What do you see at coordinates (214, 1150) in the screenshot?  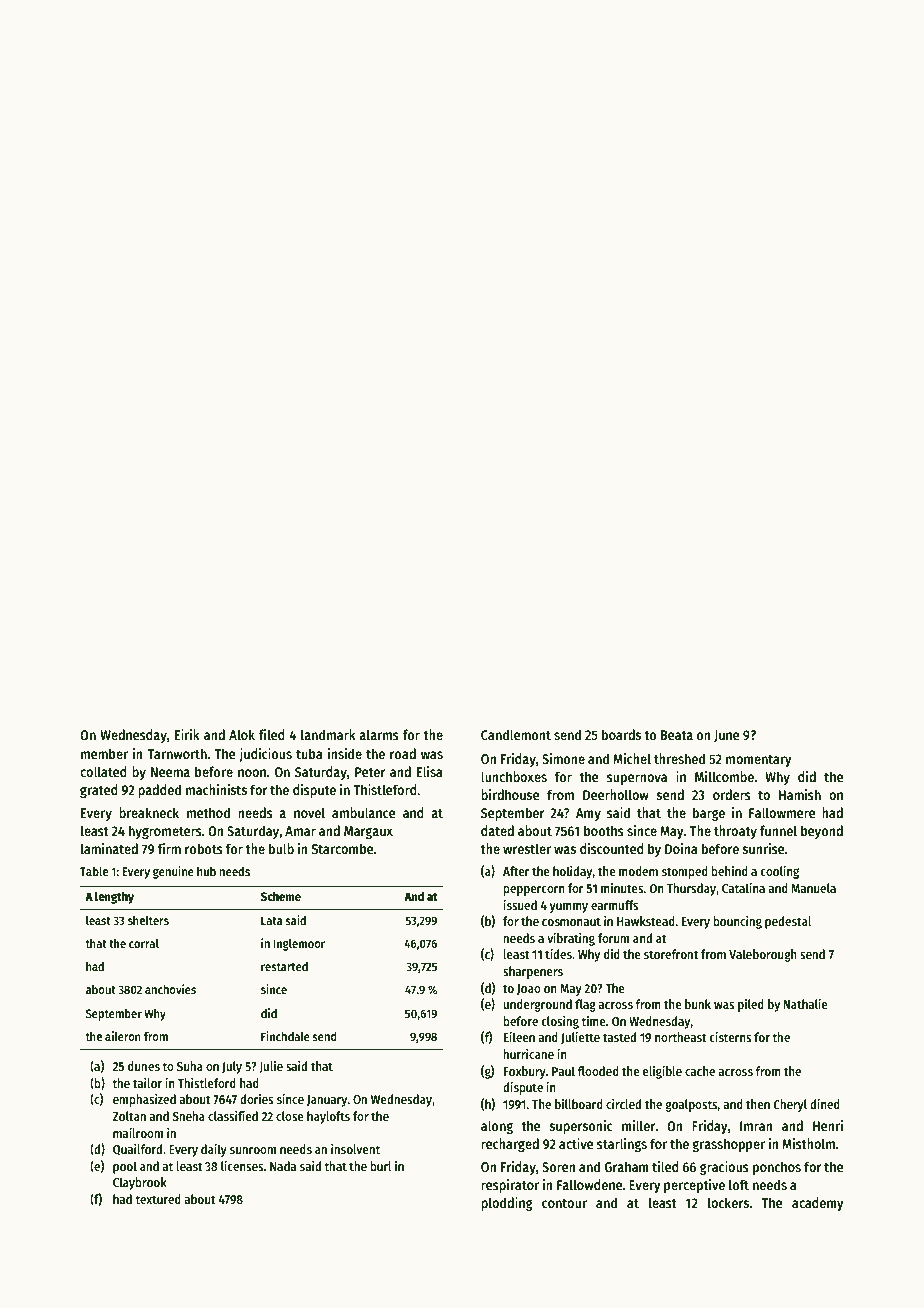 I see `daily` at bounding box center [214, 1150].
